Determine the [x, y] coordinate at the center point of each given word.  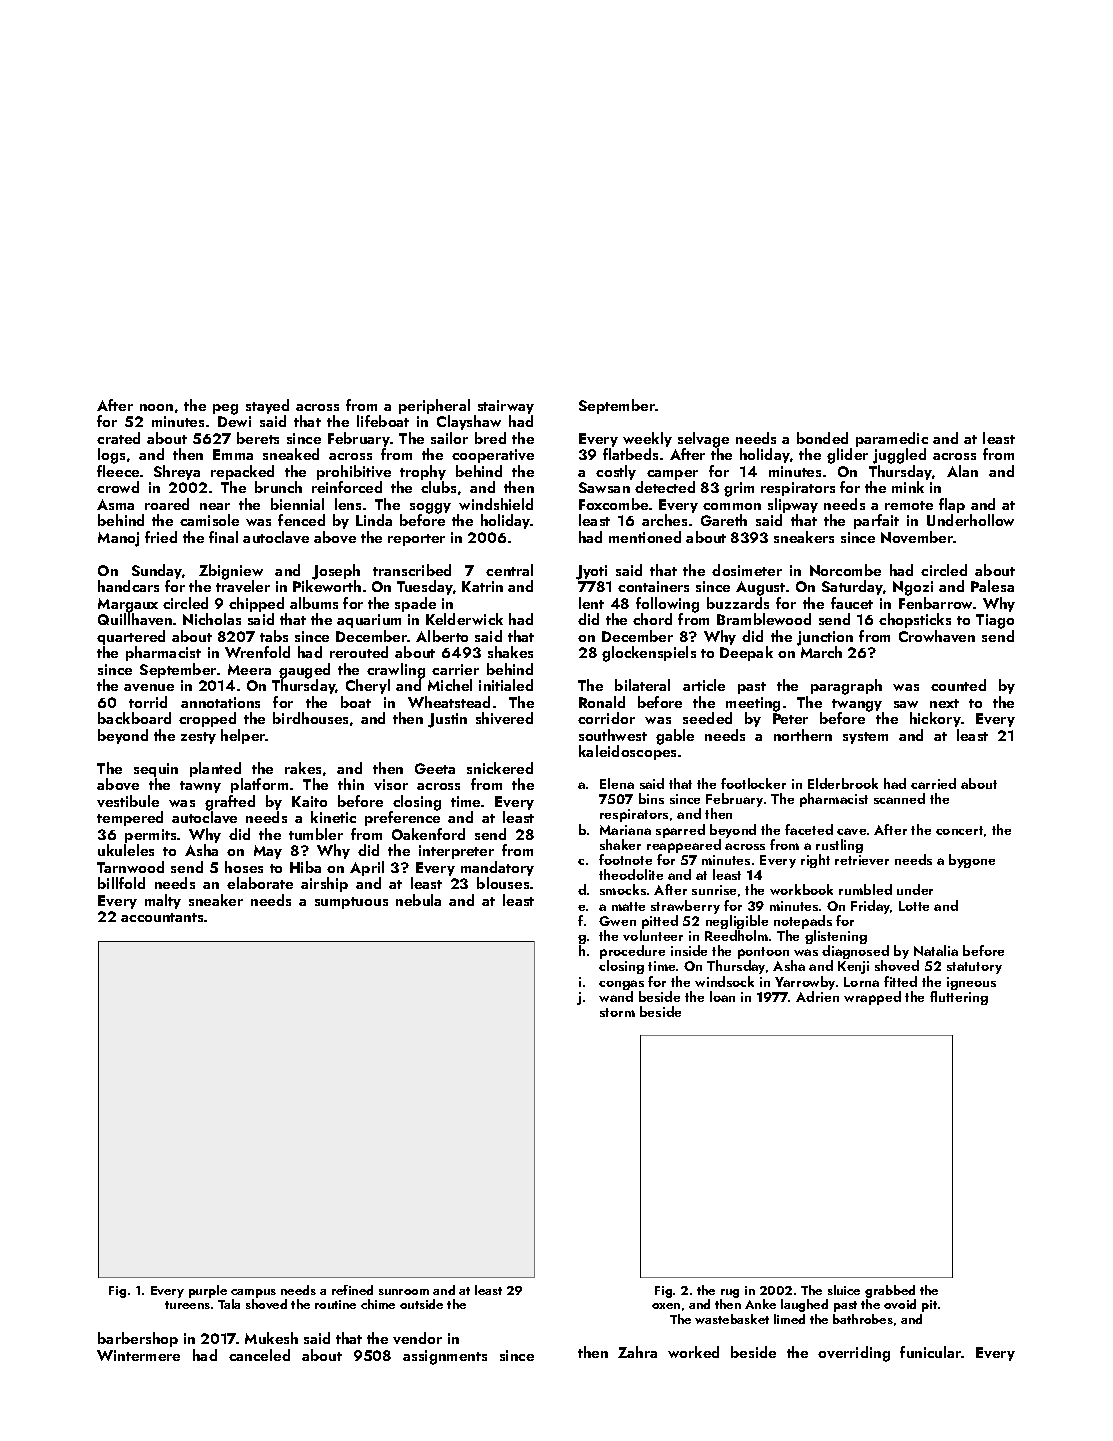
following [667, 605]
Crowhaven [937, 636]
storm [617, 1012]
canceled [259, 1355]
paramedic [892, 439]
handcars [128, 586]
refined [352, 1290]
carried [933, 783]
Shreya [177, 472]
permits [150, 836]
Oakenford [428, 834]
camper [672, 475]
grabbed [890, 1291]
